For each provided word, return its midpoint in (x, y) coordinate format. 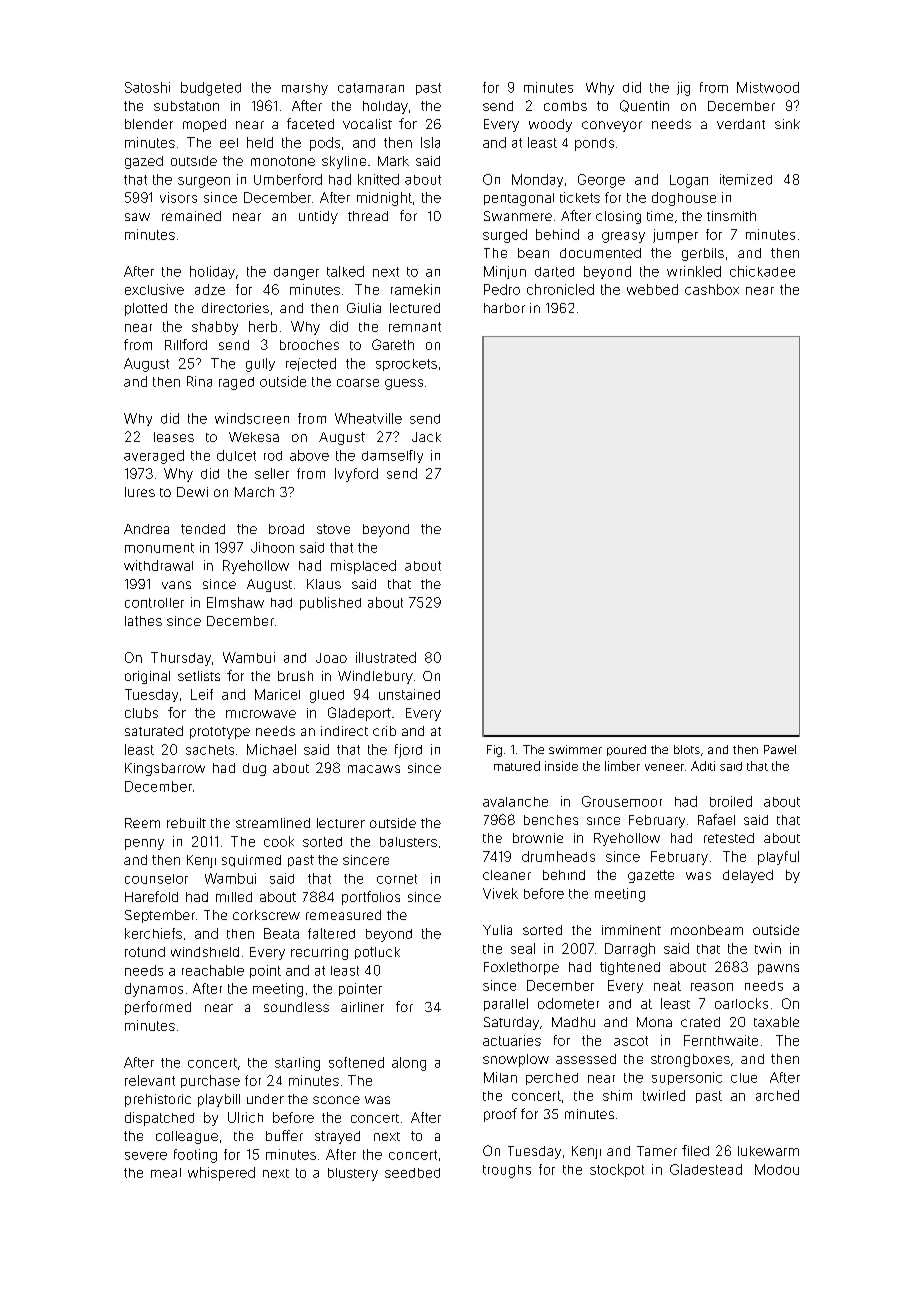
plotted (146, 309)
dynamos (154, 990)
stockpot (617, 1170)
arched (777, 1095)
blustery (353, 1174)
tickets (580, 197)
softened (356, 1062)
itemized (746, 179)
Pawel (780, 749)
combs (565, 106)
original (147, 677)
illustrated (386, 657)
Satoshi (147, 87)
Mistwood (768, 87)
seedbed (412, 1173)
